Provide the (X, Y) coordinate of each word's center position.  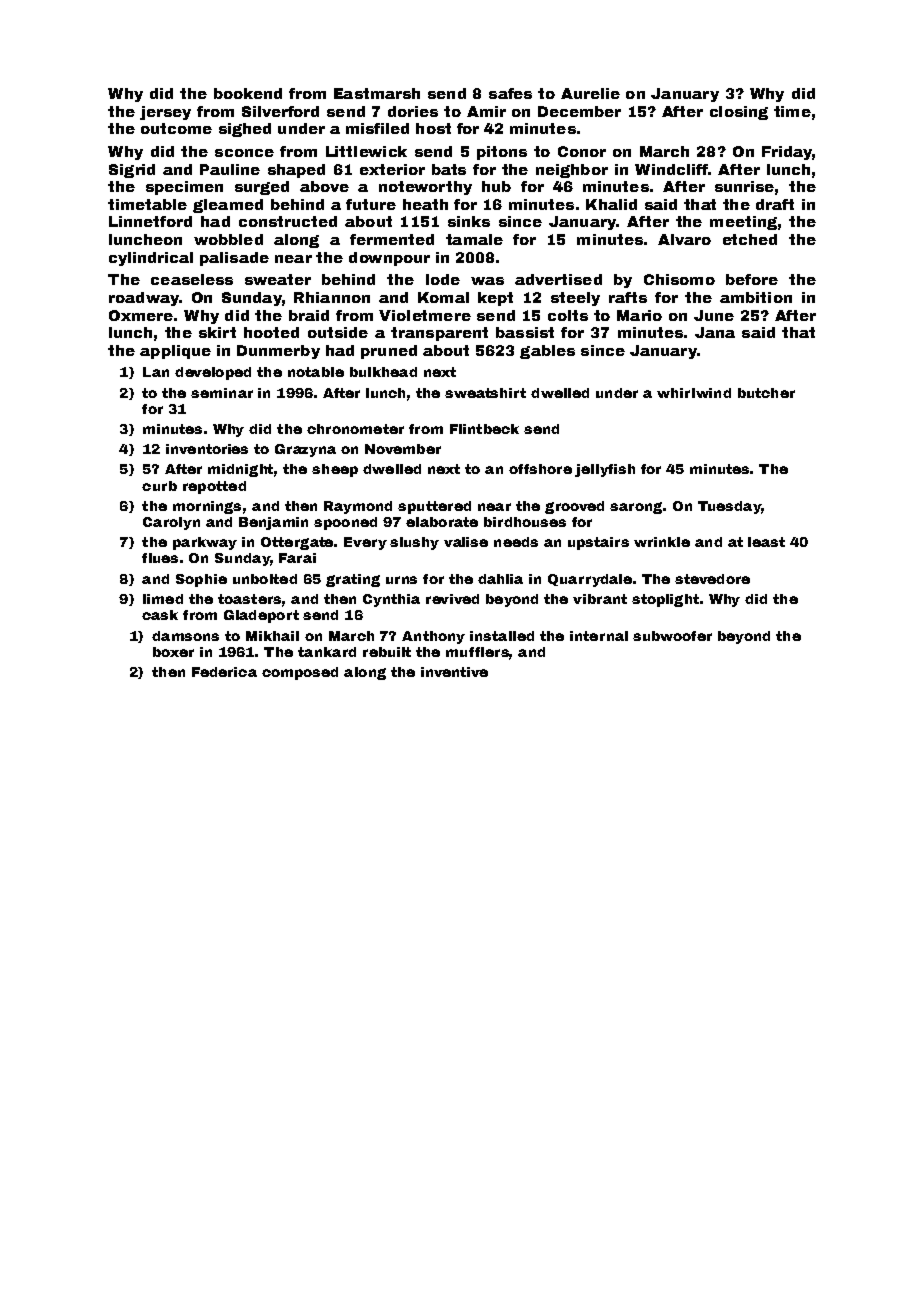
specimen (184, 188)
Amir (486, 111)
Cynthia (391, 600)
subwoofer (672, 636)
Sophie (201, 580)
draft (775, 204)
